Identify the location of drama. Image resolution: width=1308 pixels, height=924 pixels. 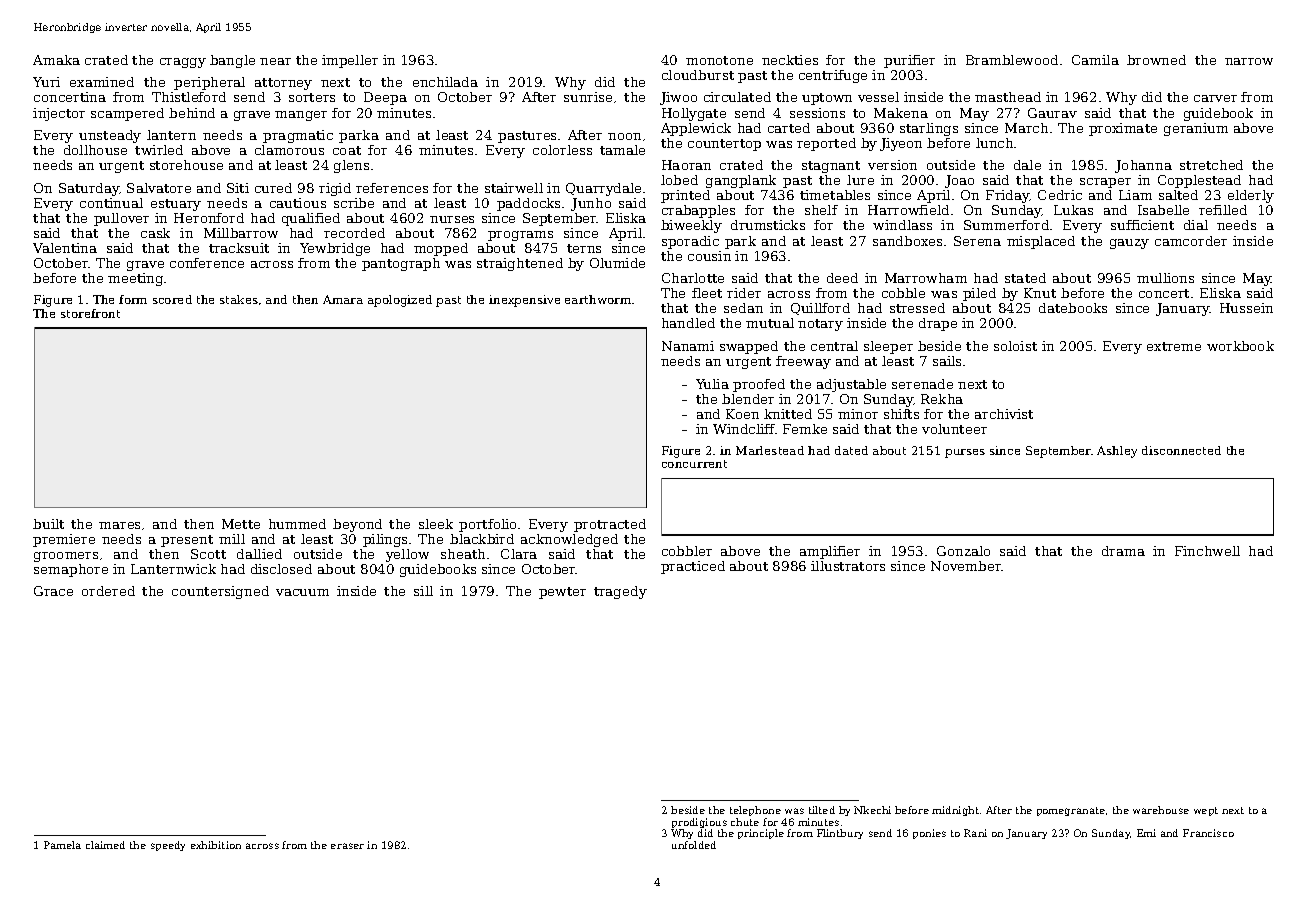
(1123, 551).
